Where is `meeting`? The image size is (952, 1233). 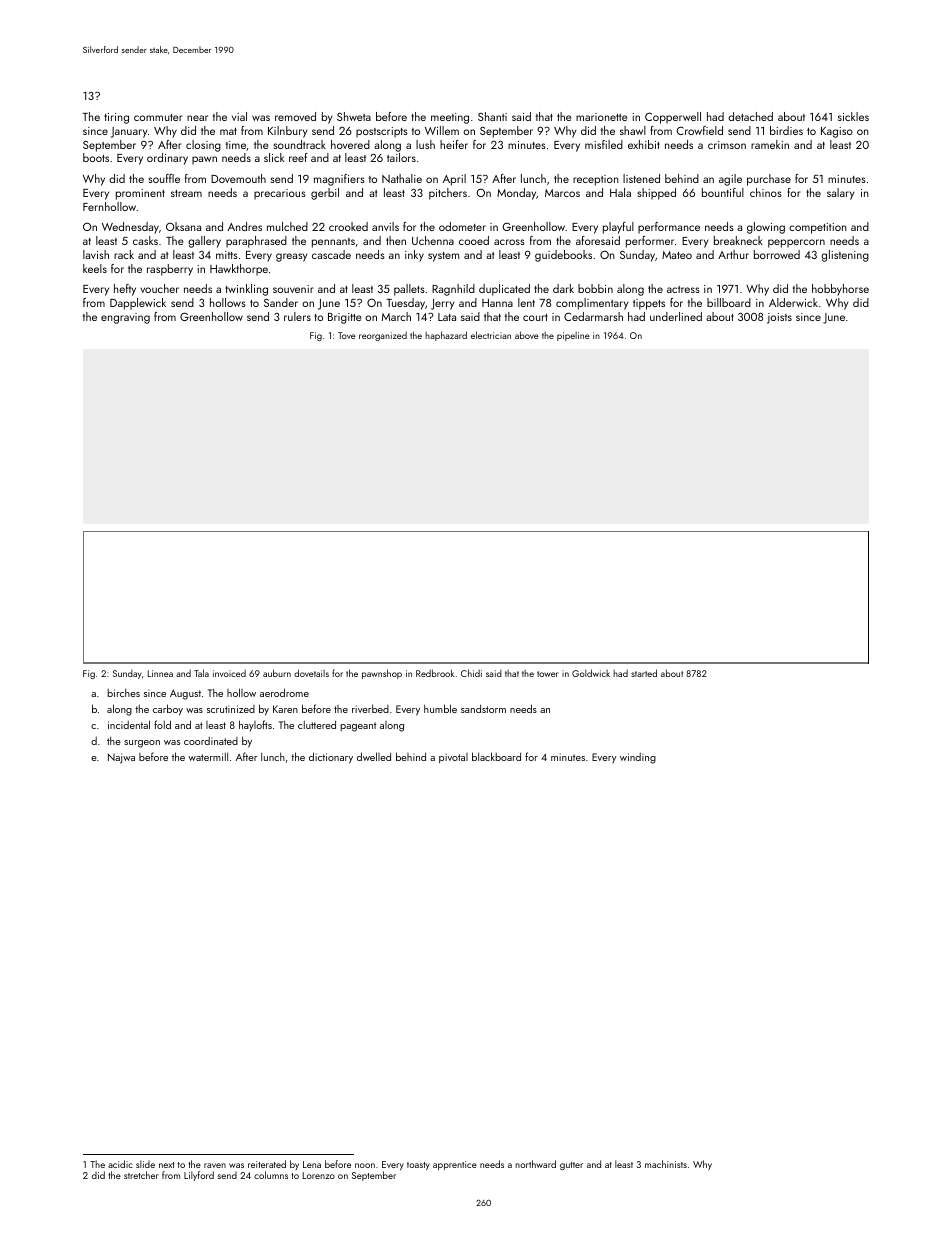
meeting is located at coordinates (450, 118).
